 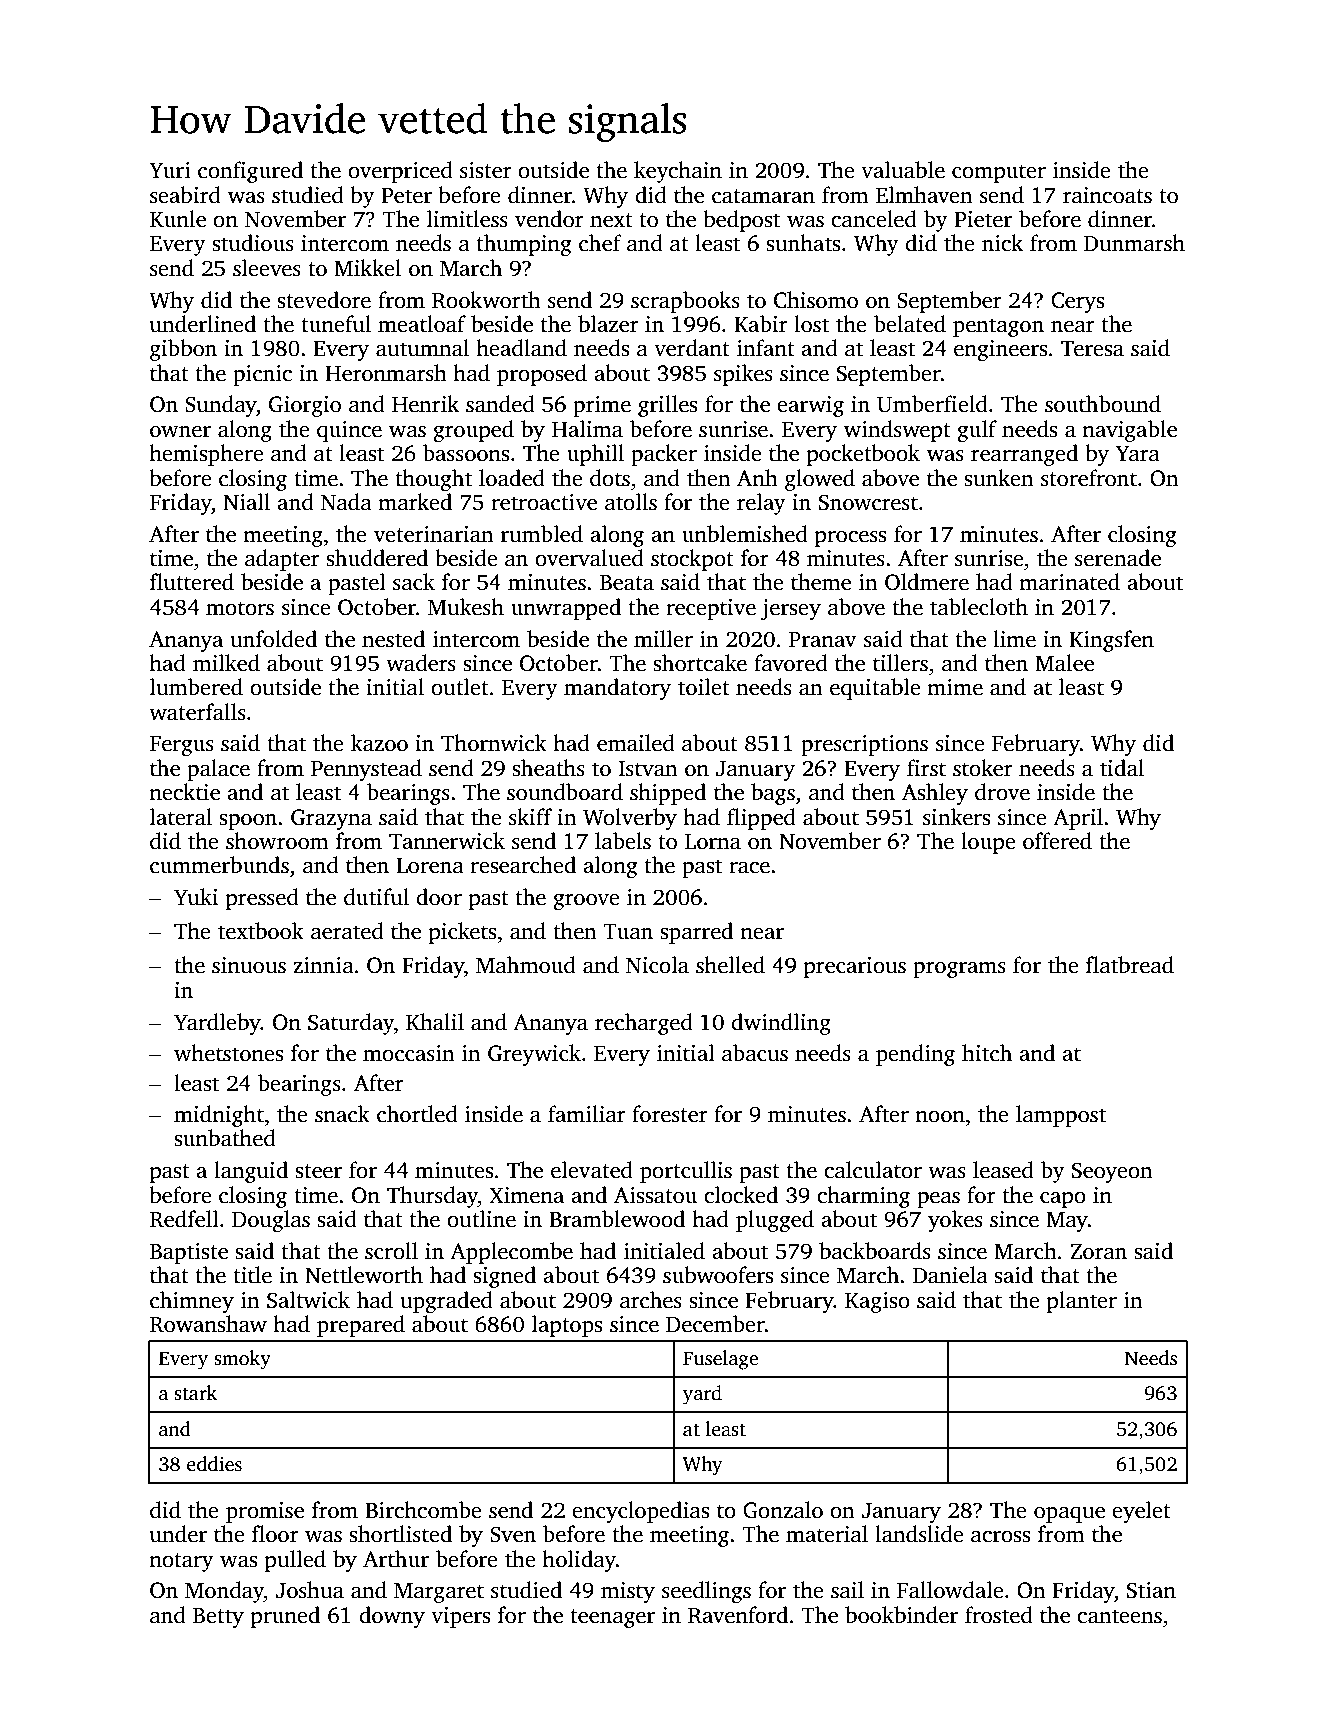 What do you see at coordinates (901, 1615) in the screenshot?
I see `bookbinder` at bounding box center [901, 1615].
